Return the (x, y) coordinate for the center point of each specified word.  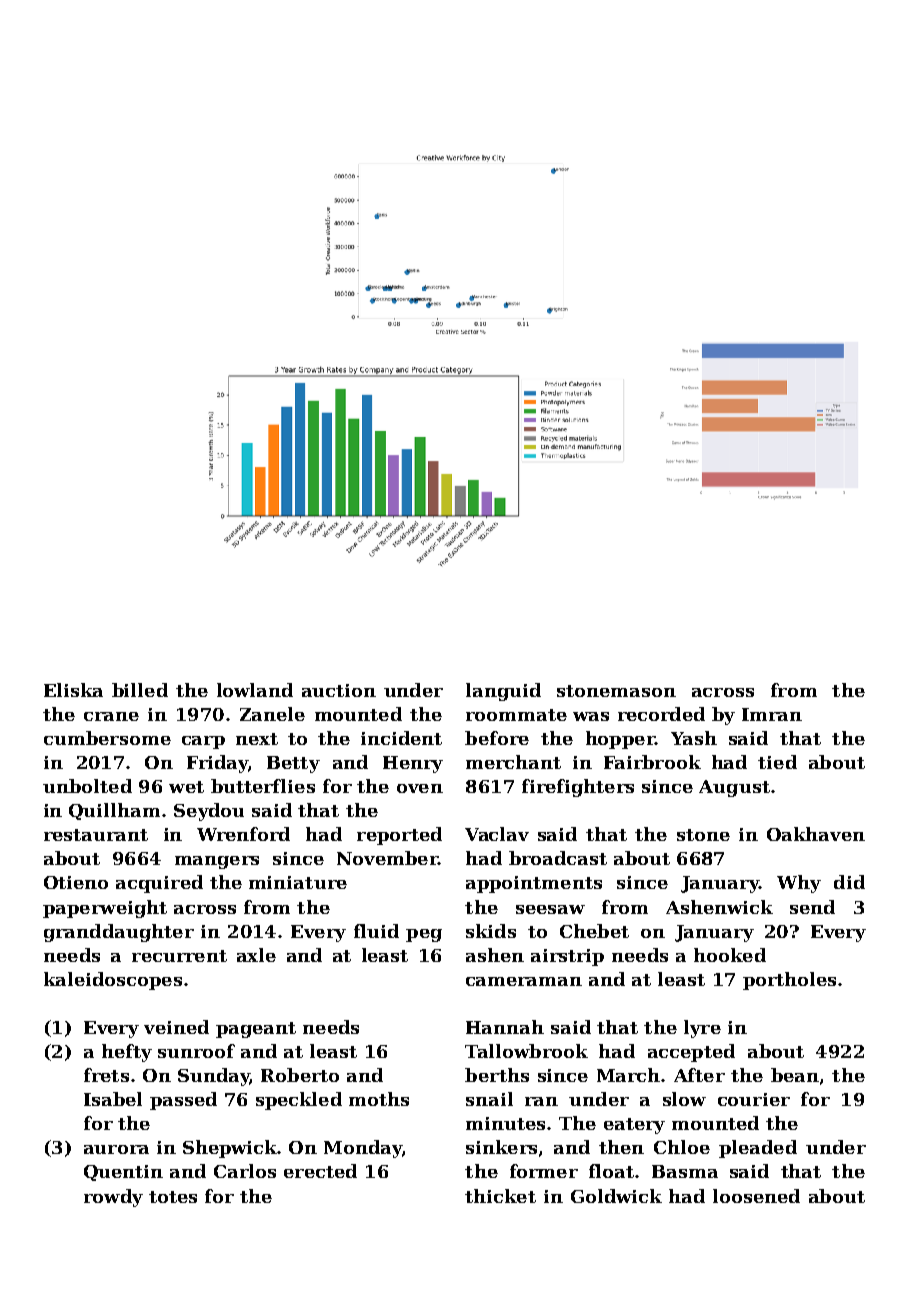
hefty (127, 1053)
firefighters (578, 788)
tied (777, 762)
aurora (116, 1149)
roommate (516, 715)
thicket (500, 1196)
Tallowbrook (526, 1051)
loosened (756, 1196)
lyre (702, 1029)
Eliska (73, 690)
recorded (661, 714)
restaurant (96, 835)
